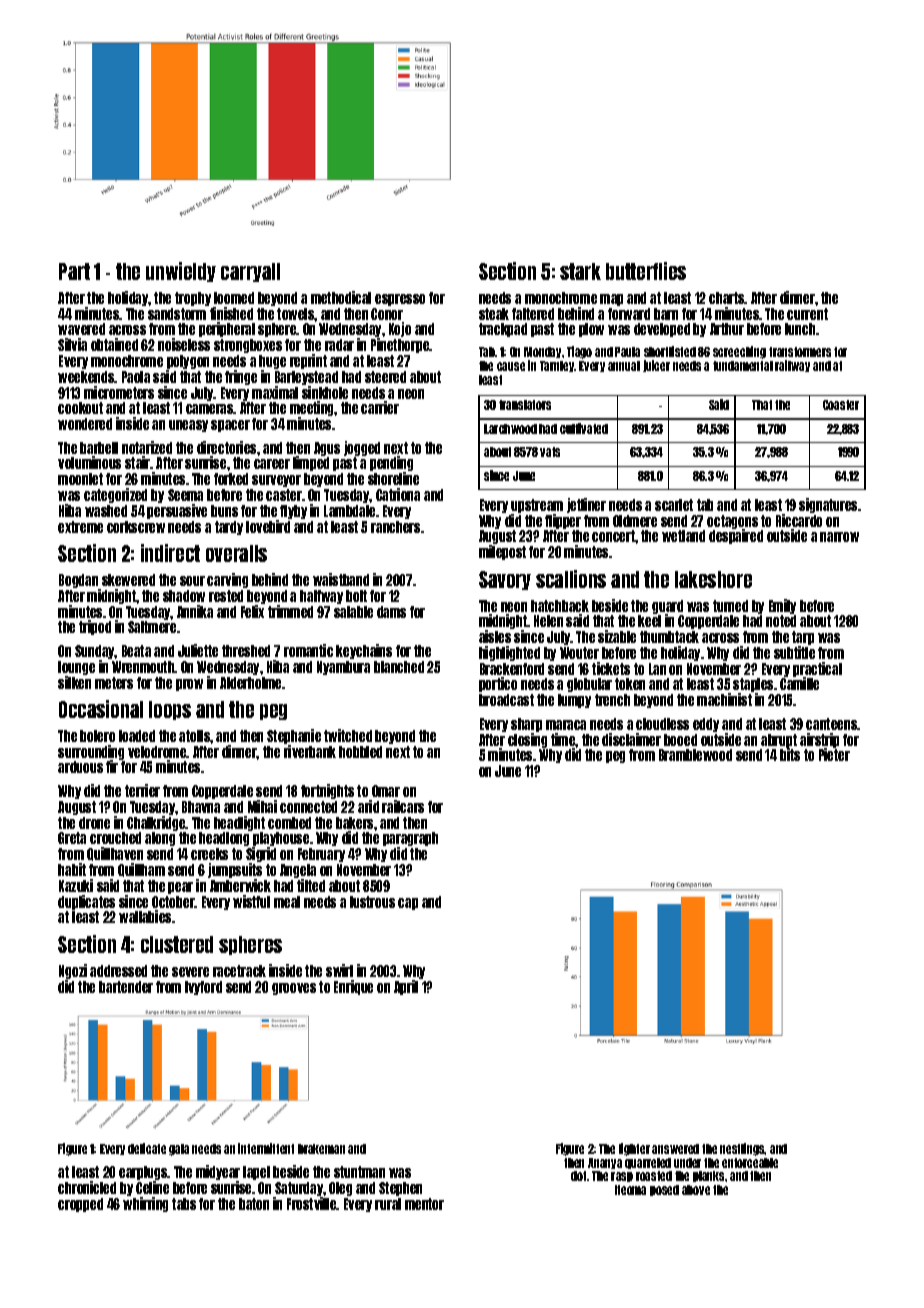 This screenshot has width=924, height=1308. What do you see at coordinates (181, 272) in the screenshot?
I see `unwieldy` at bounding box center [181, 272].
